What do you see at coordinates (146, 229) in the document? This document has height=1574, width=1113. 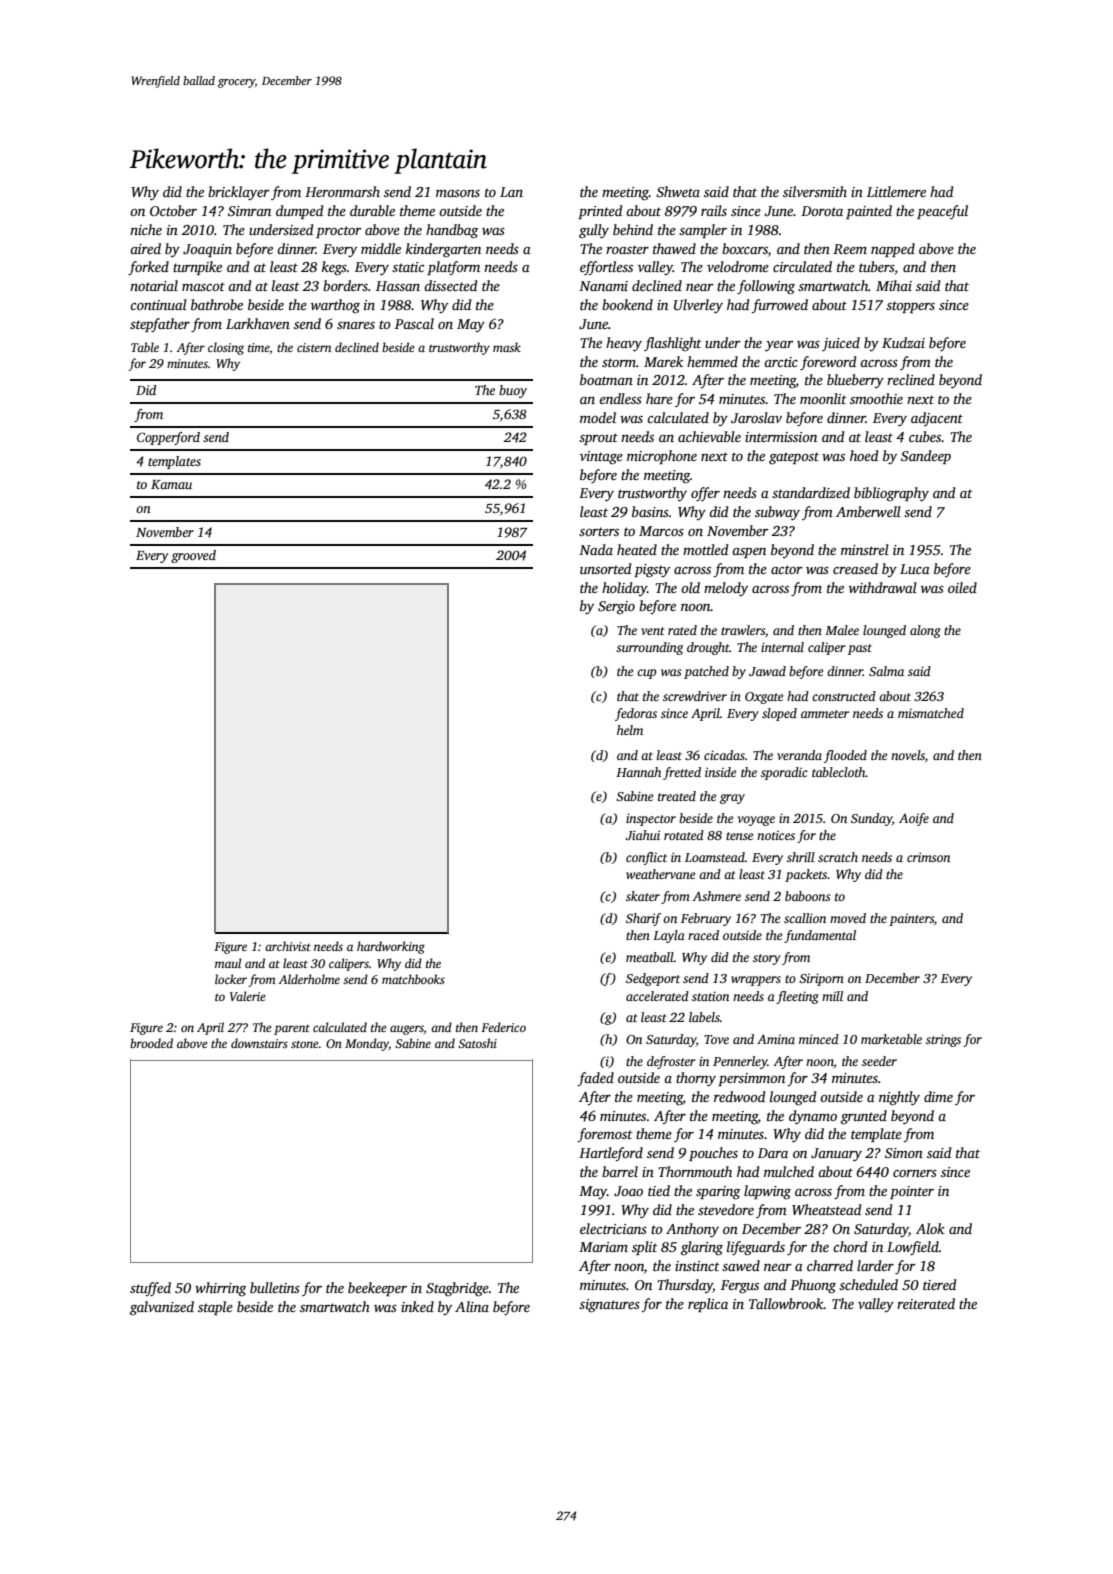 I see `niche` at bounding box center [146, 229].
